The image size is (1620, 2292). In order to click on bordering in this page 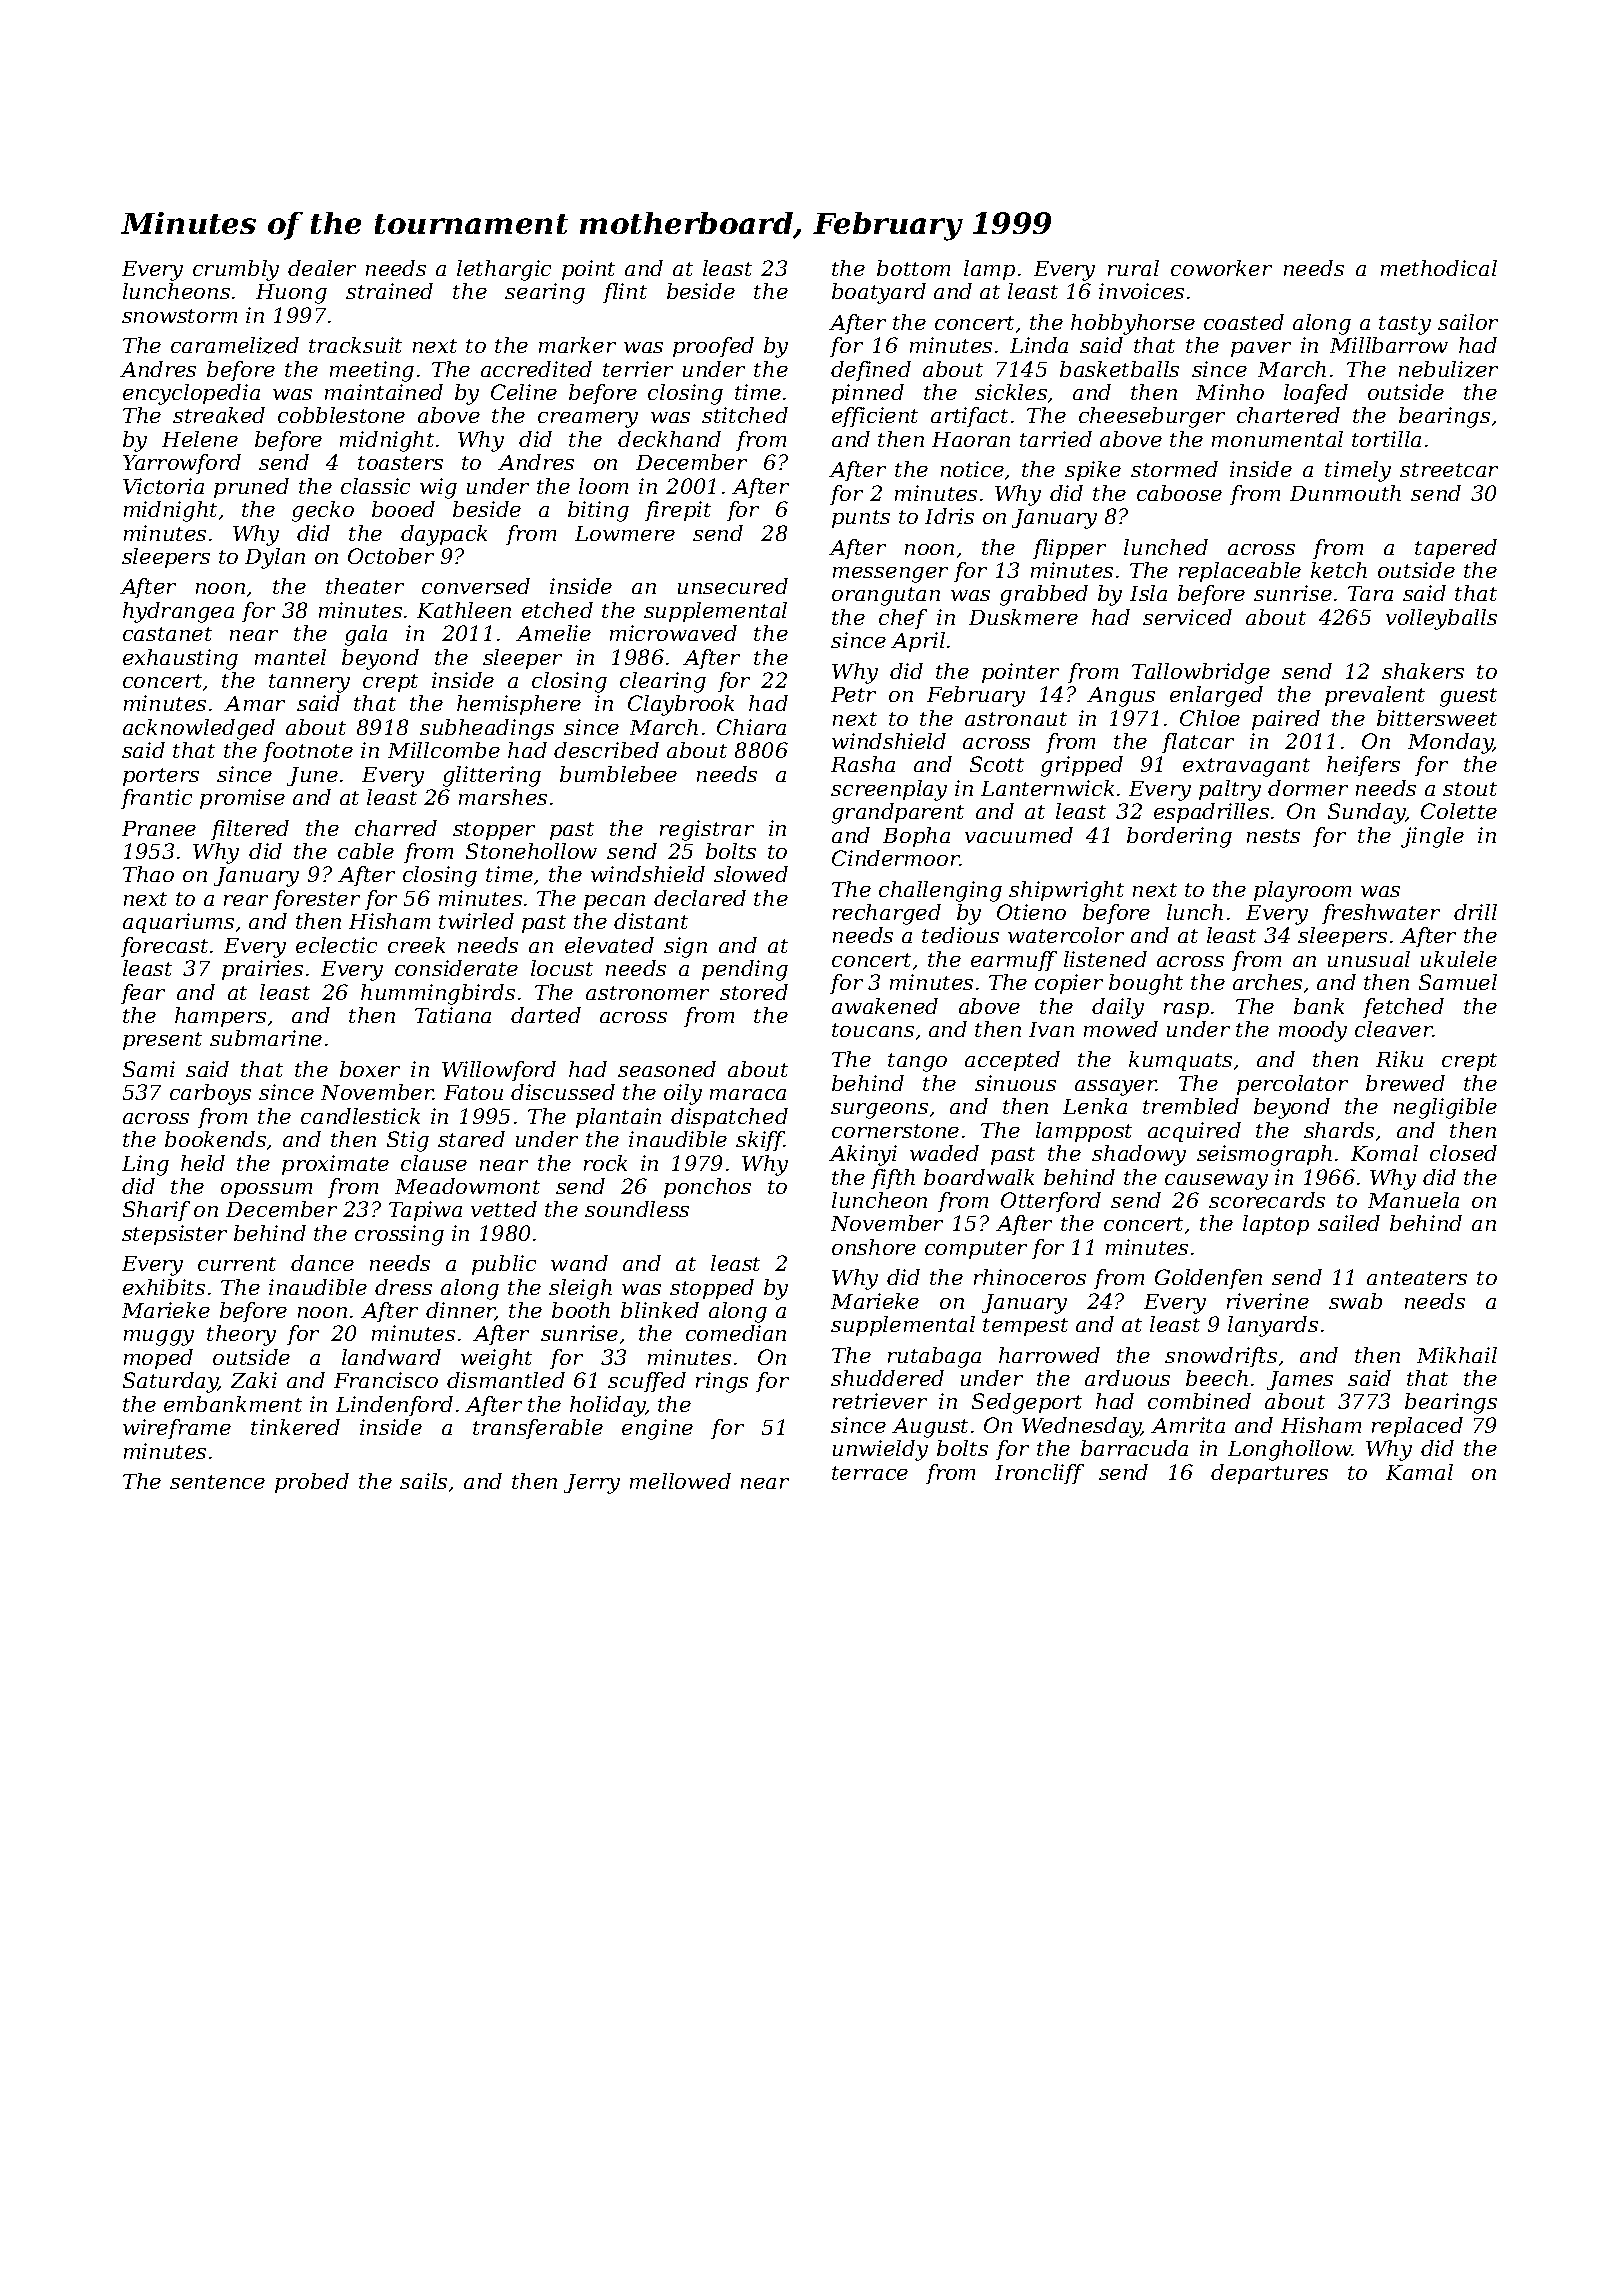, I will do `click(1179, 837)`.
